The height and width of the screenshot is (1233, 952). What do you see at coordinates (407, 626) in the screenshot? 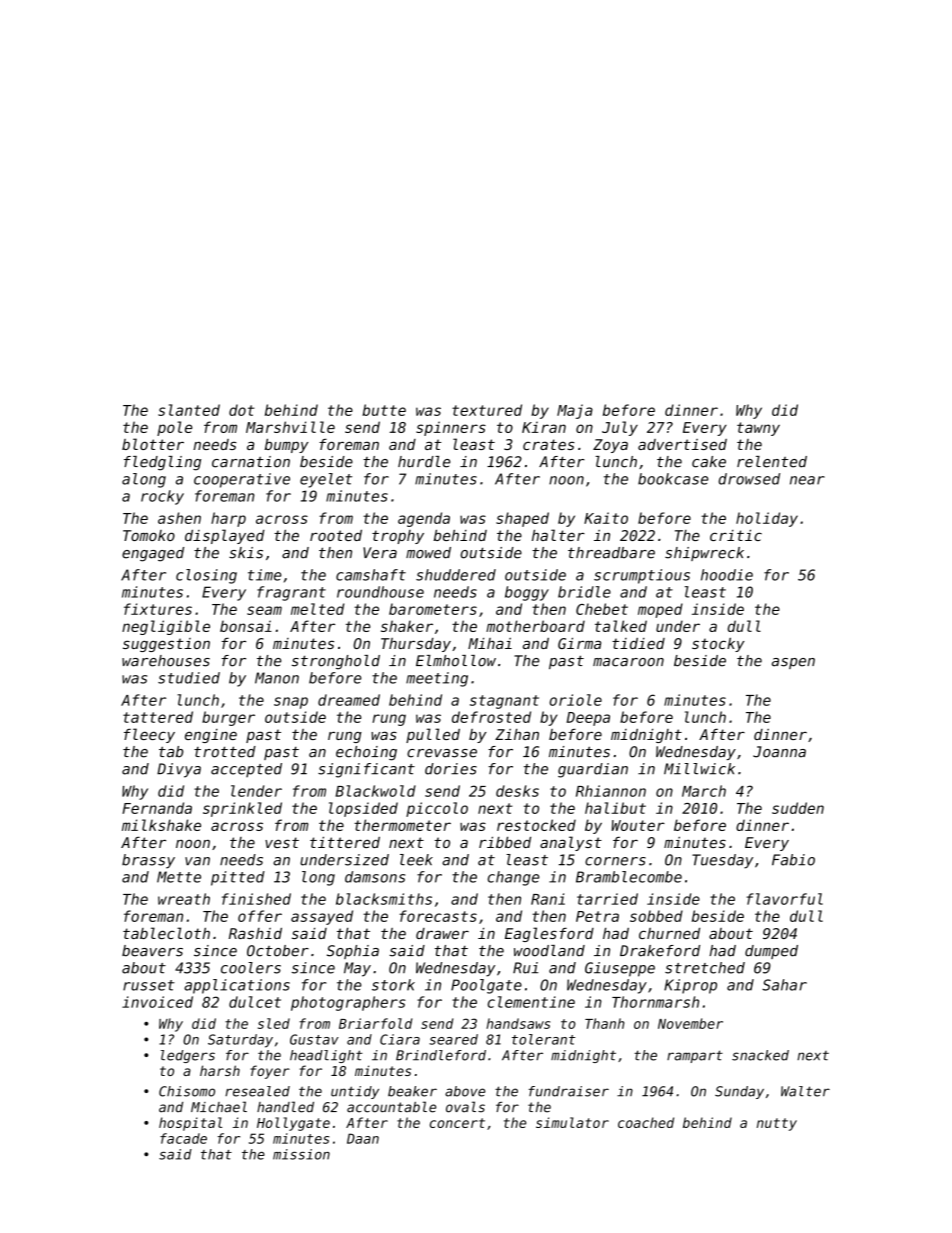
I see `shaker` at bounding box center [407, 626].
